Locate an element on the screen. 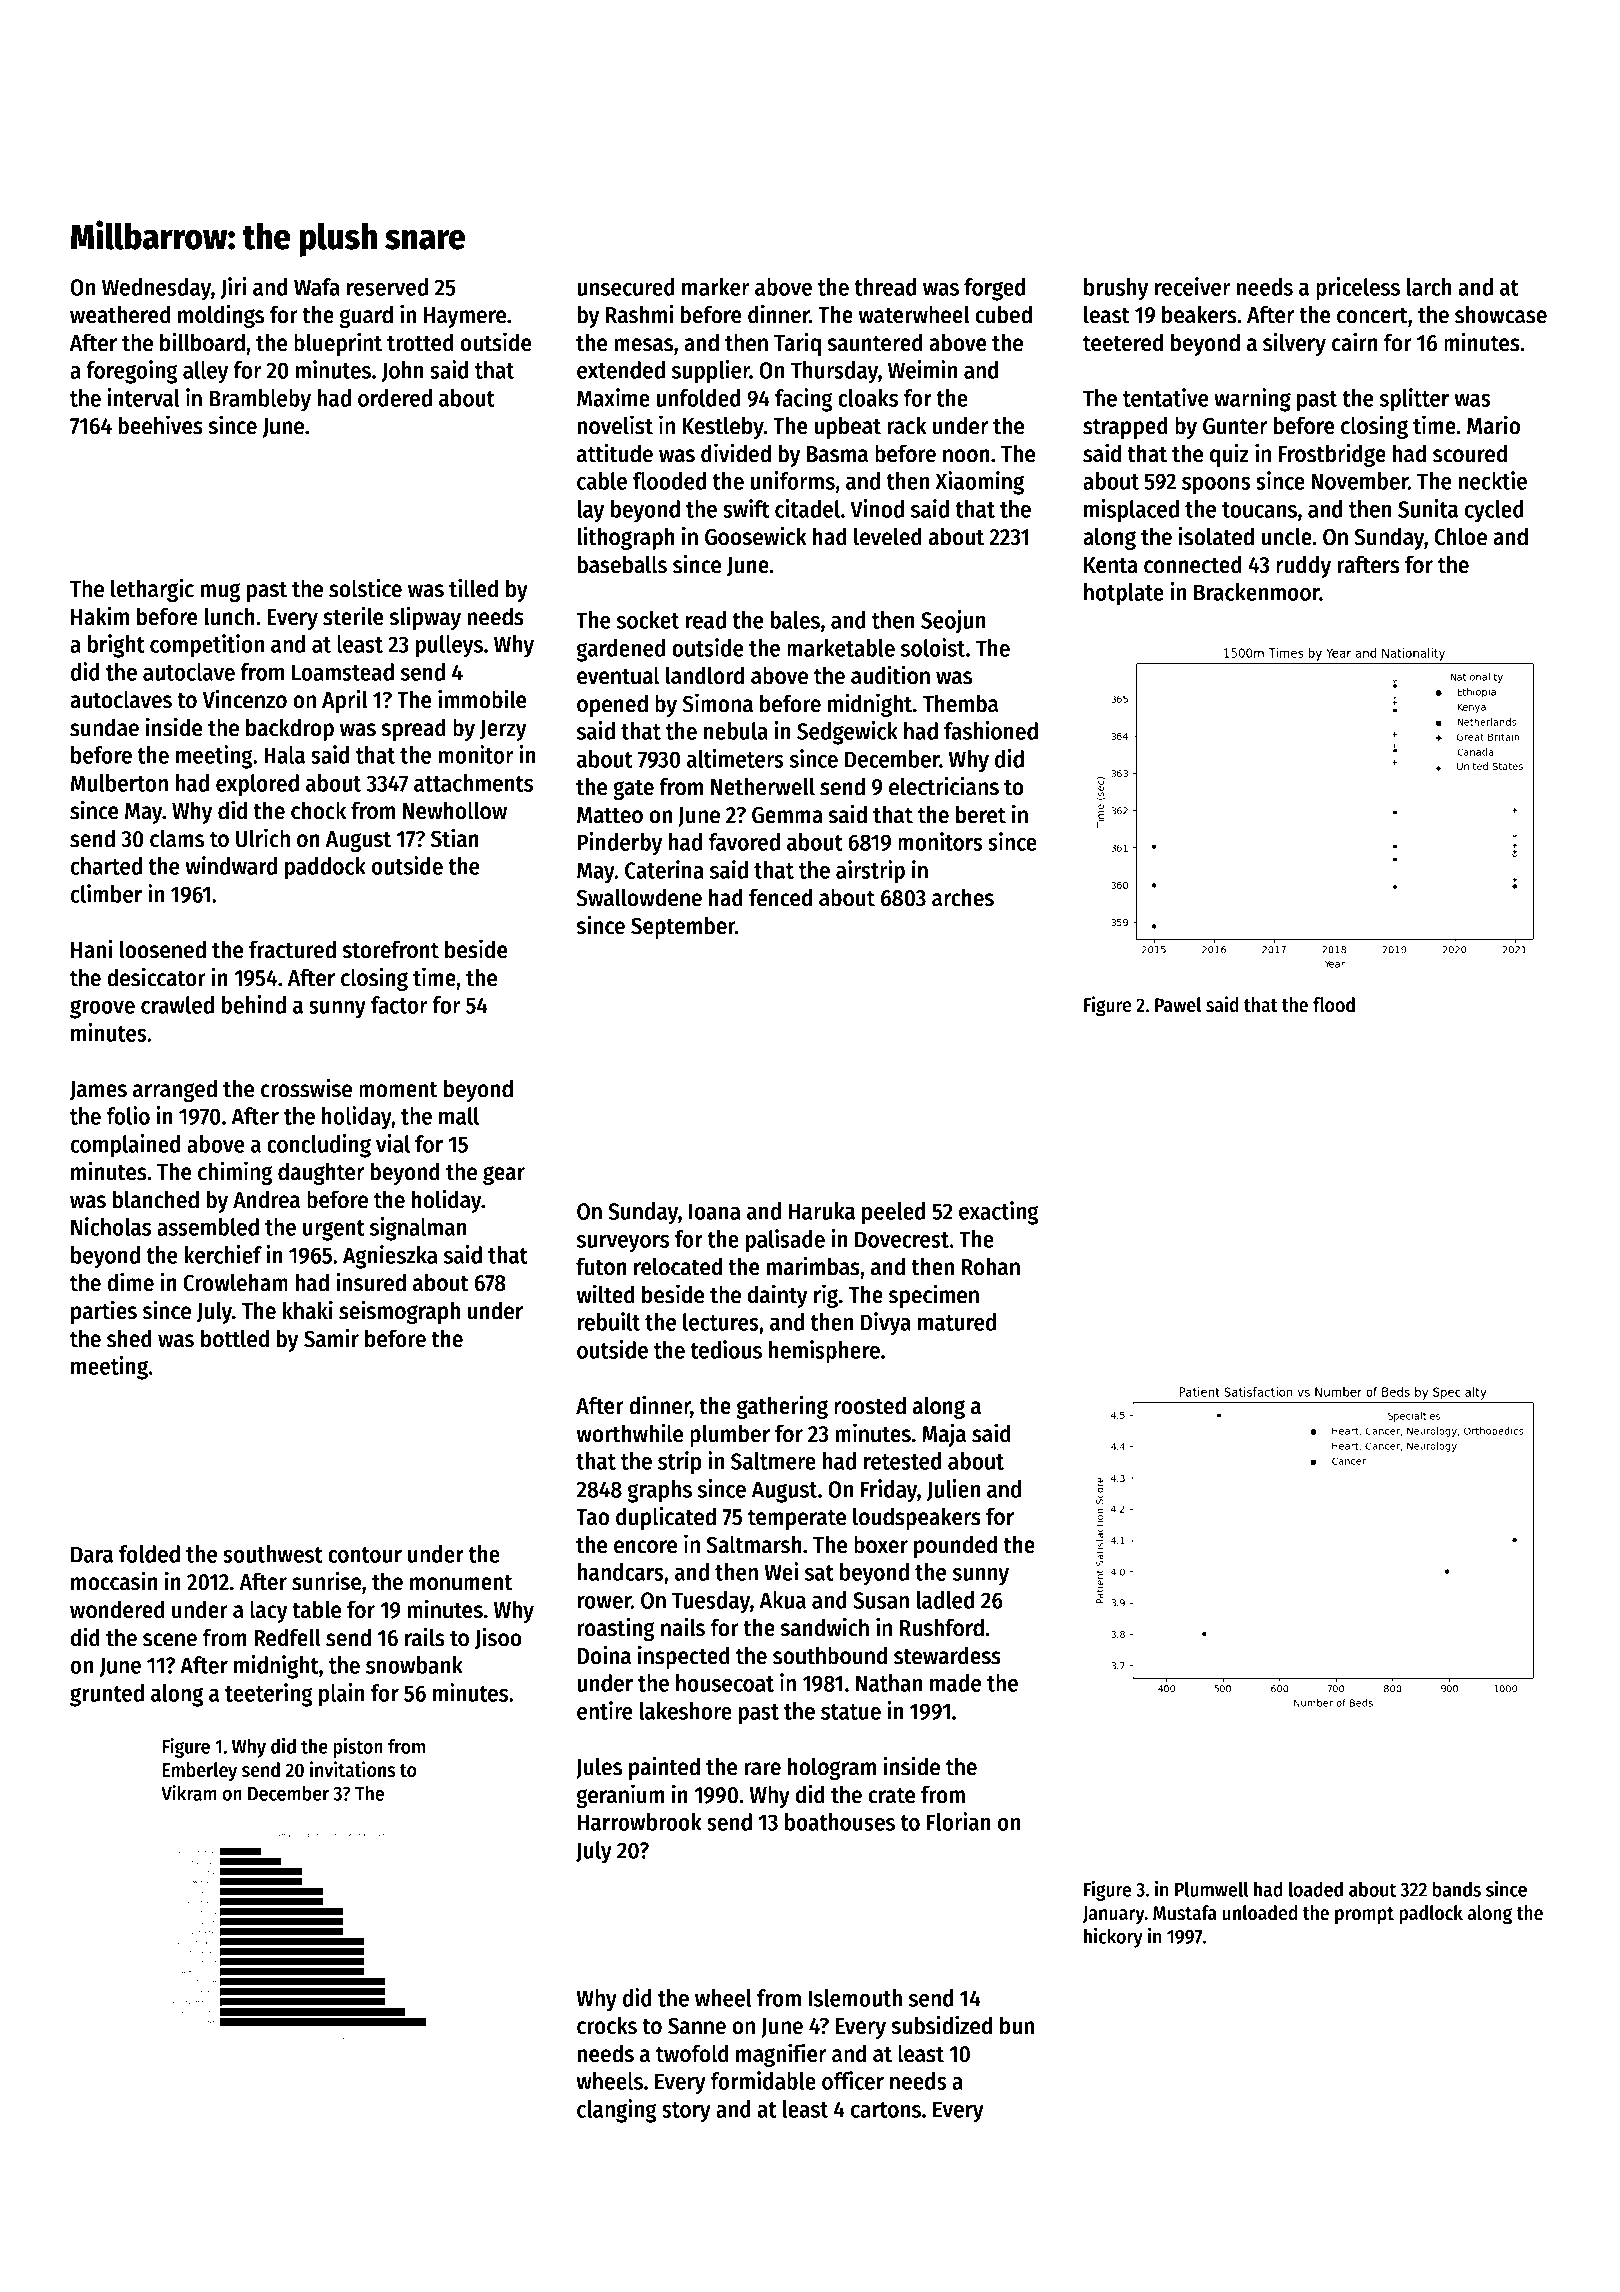 Image resolution: width=1620 pixels, height=2292 pixels. clanging is located at coordinates (617, 2111).
